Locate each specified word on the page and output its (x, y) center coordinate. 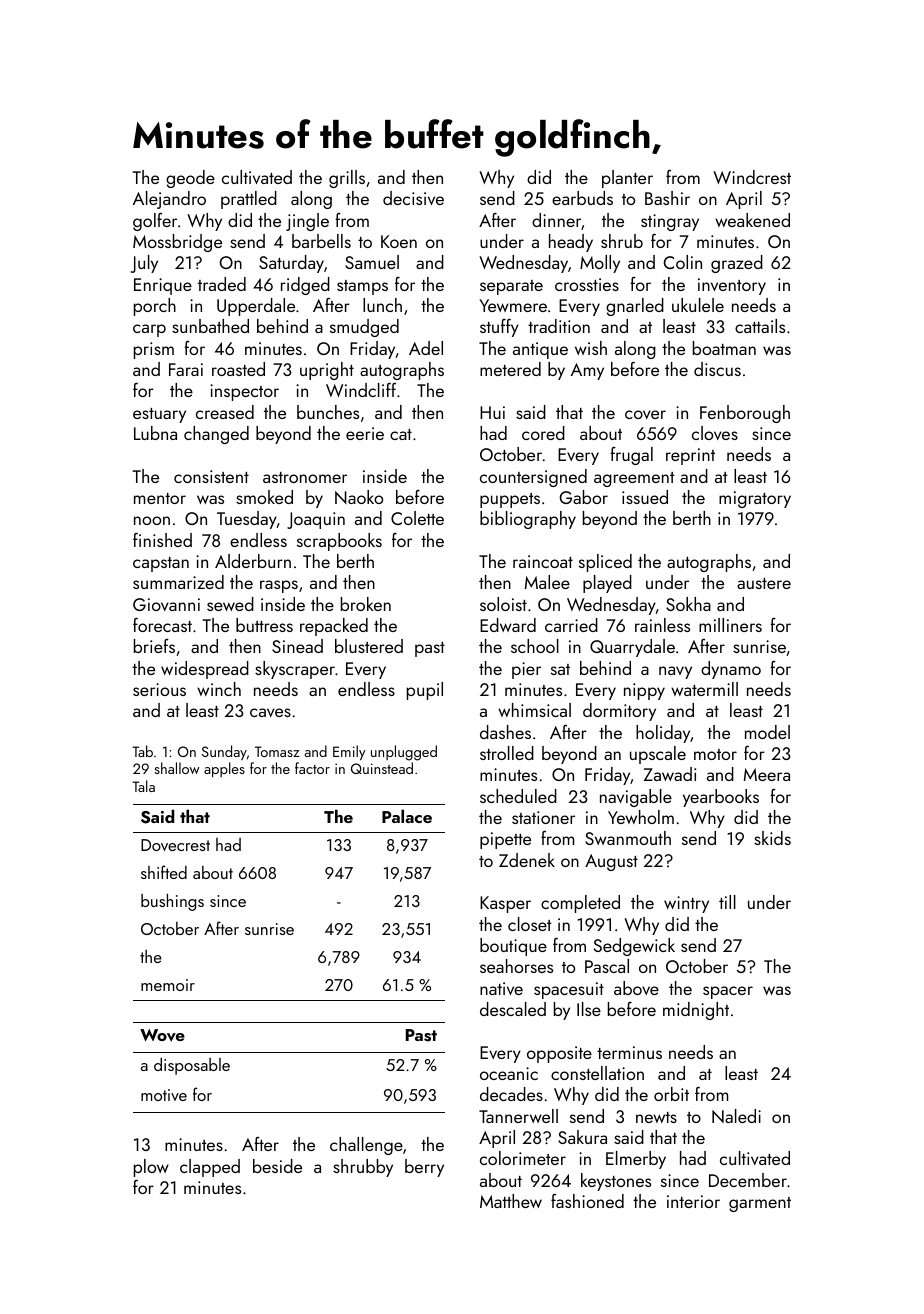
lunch (382, 305)
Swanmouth (628, 838)
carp (149, 330)
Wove (162, 1035)
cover (645, 414)
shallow (177, 768)
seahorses (516, 966)
